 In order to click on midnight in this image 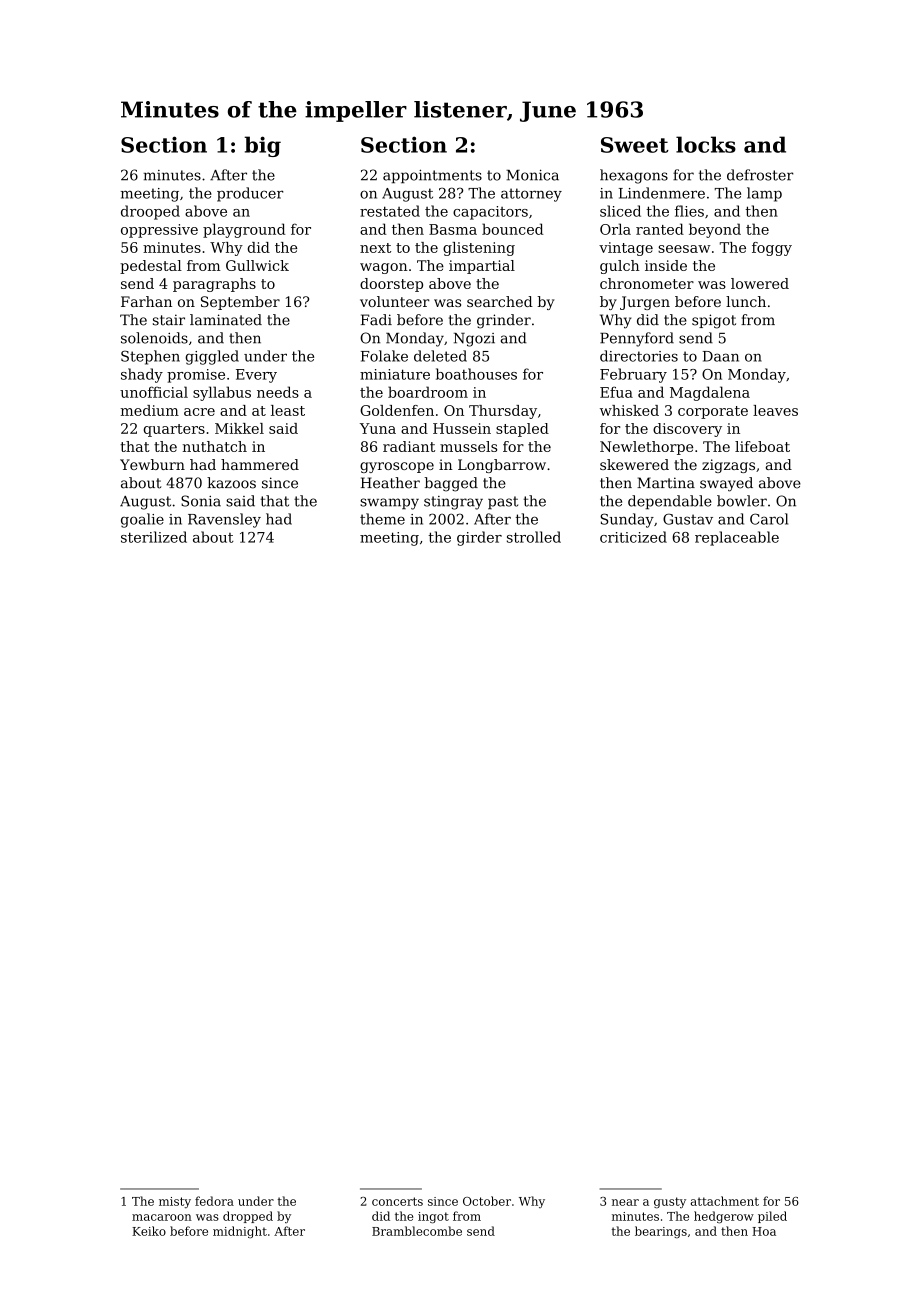, I will do `click(240, 1232)`.
